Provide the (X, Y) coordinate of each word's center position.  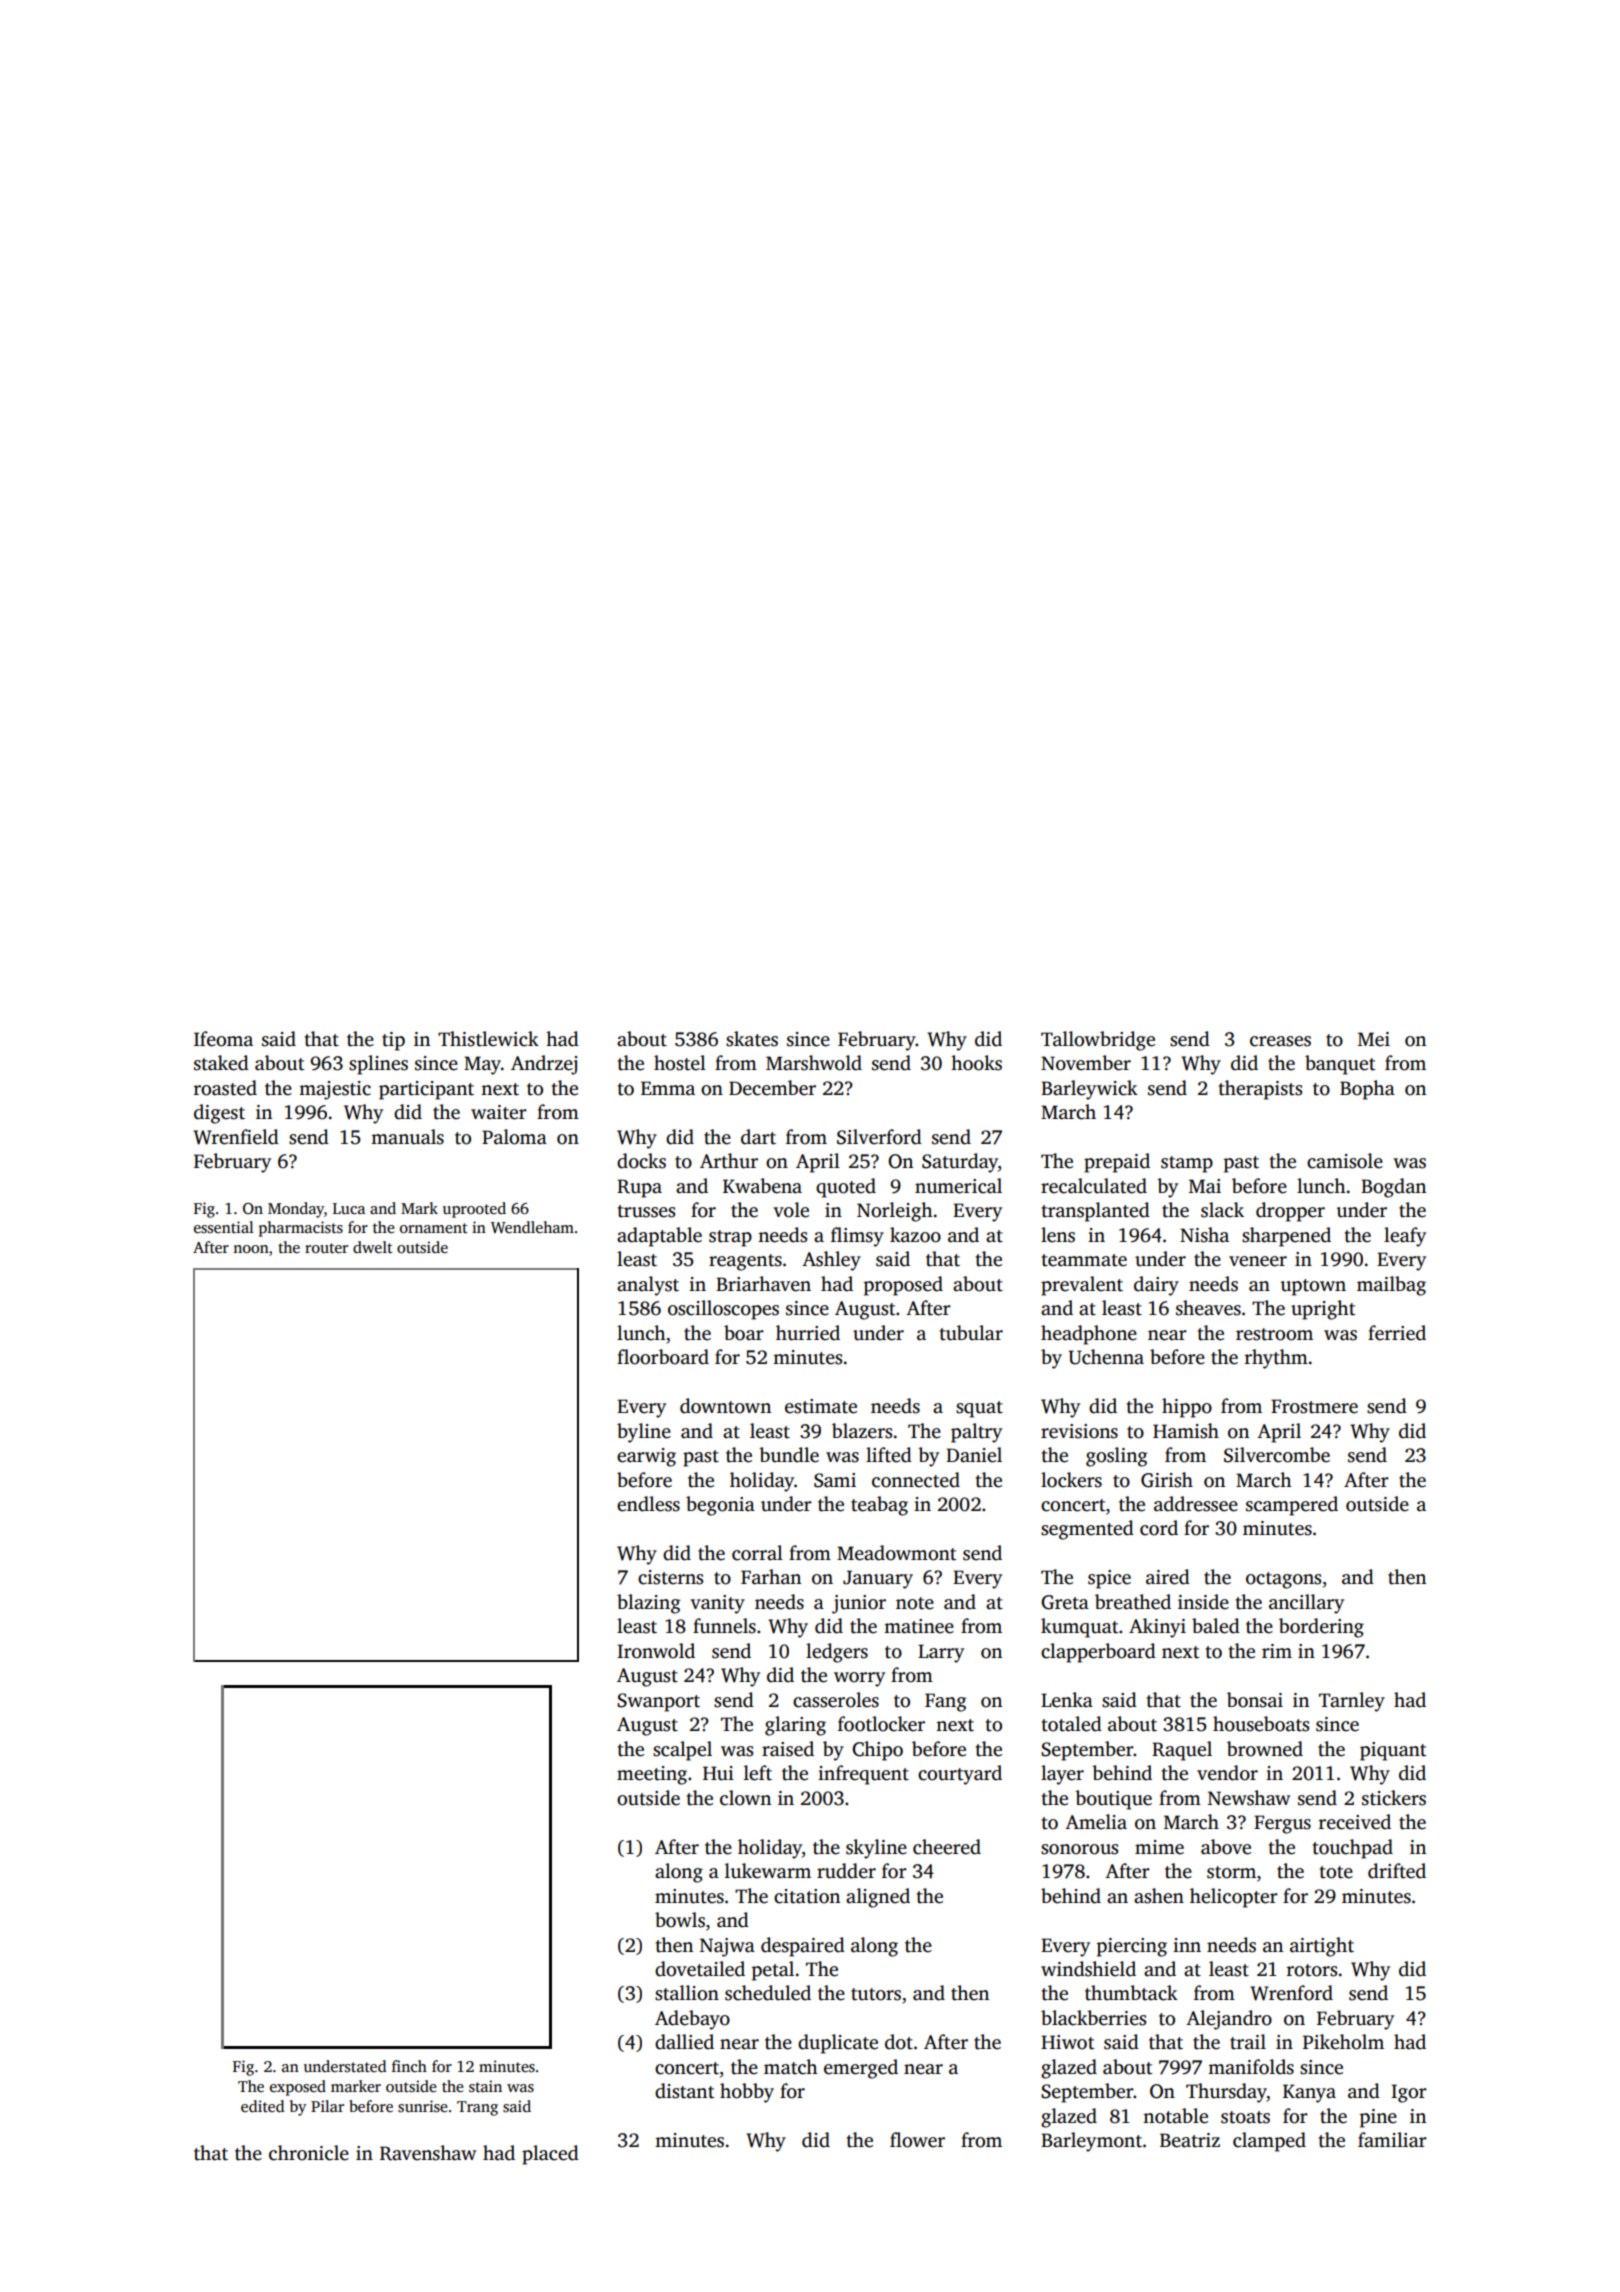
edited (262, 2106)
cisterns (670, 1577)
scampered (1292, 1506)
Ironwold (656, 1651)
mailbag (1391, 1286)
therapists (1260, 1090)
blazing (649, 1604)
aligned (878, 1898)
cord (1159, 1528)
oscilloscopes (723, 1310)
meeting (652, 1775)
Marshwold (814, 1063)
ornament (434, 1228)
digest (219, 1114)
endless (648, 1504)
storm (1231, 1872)
